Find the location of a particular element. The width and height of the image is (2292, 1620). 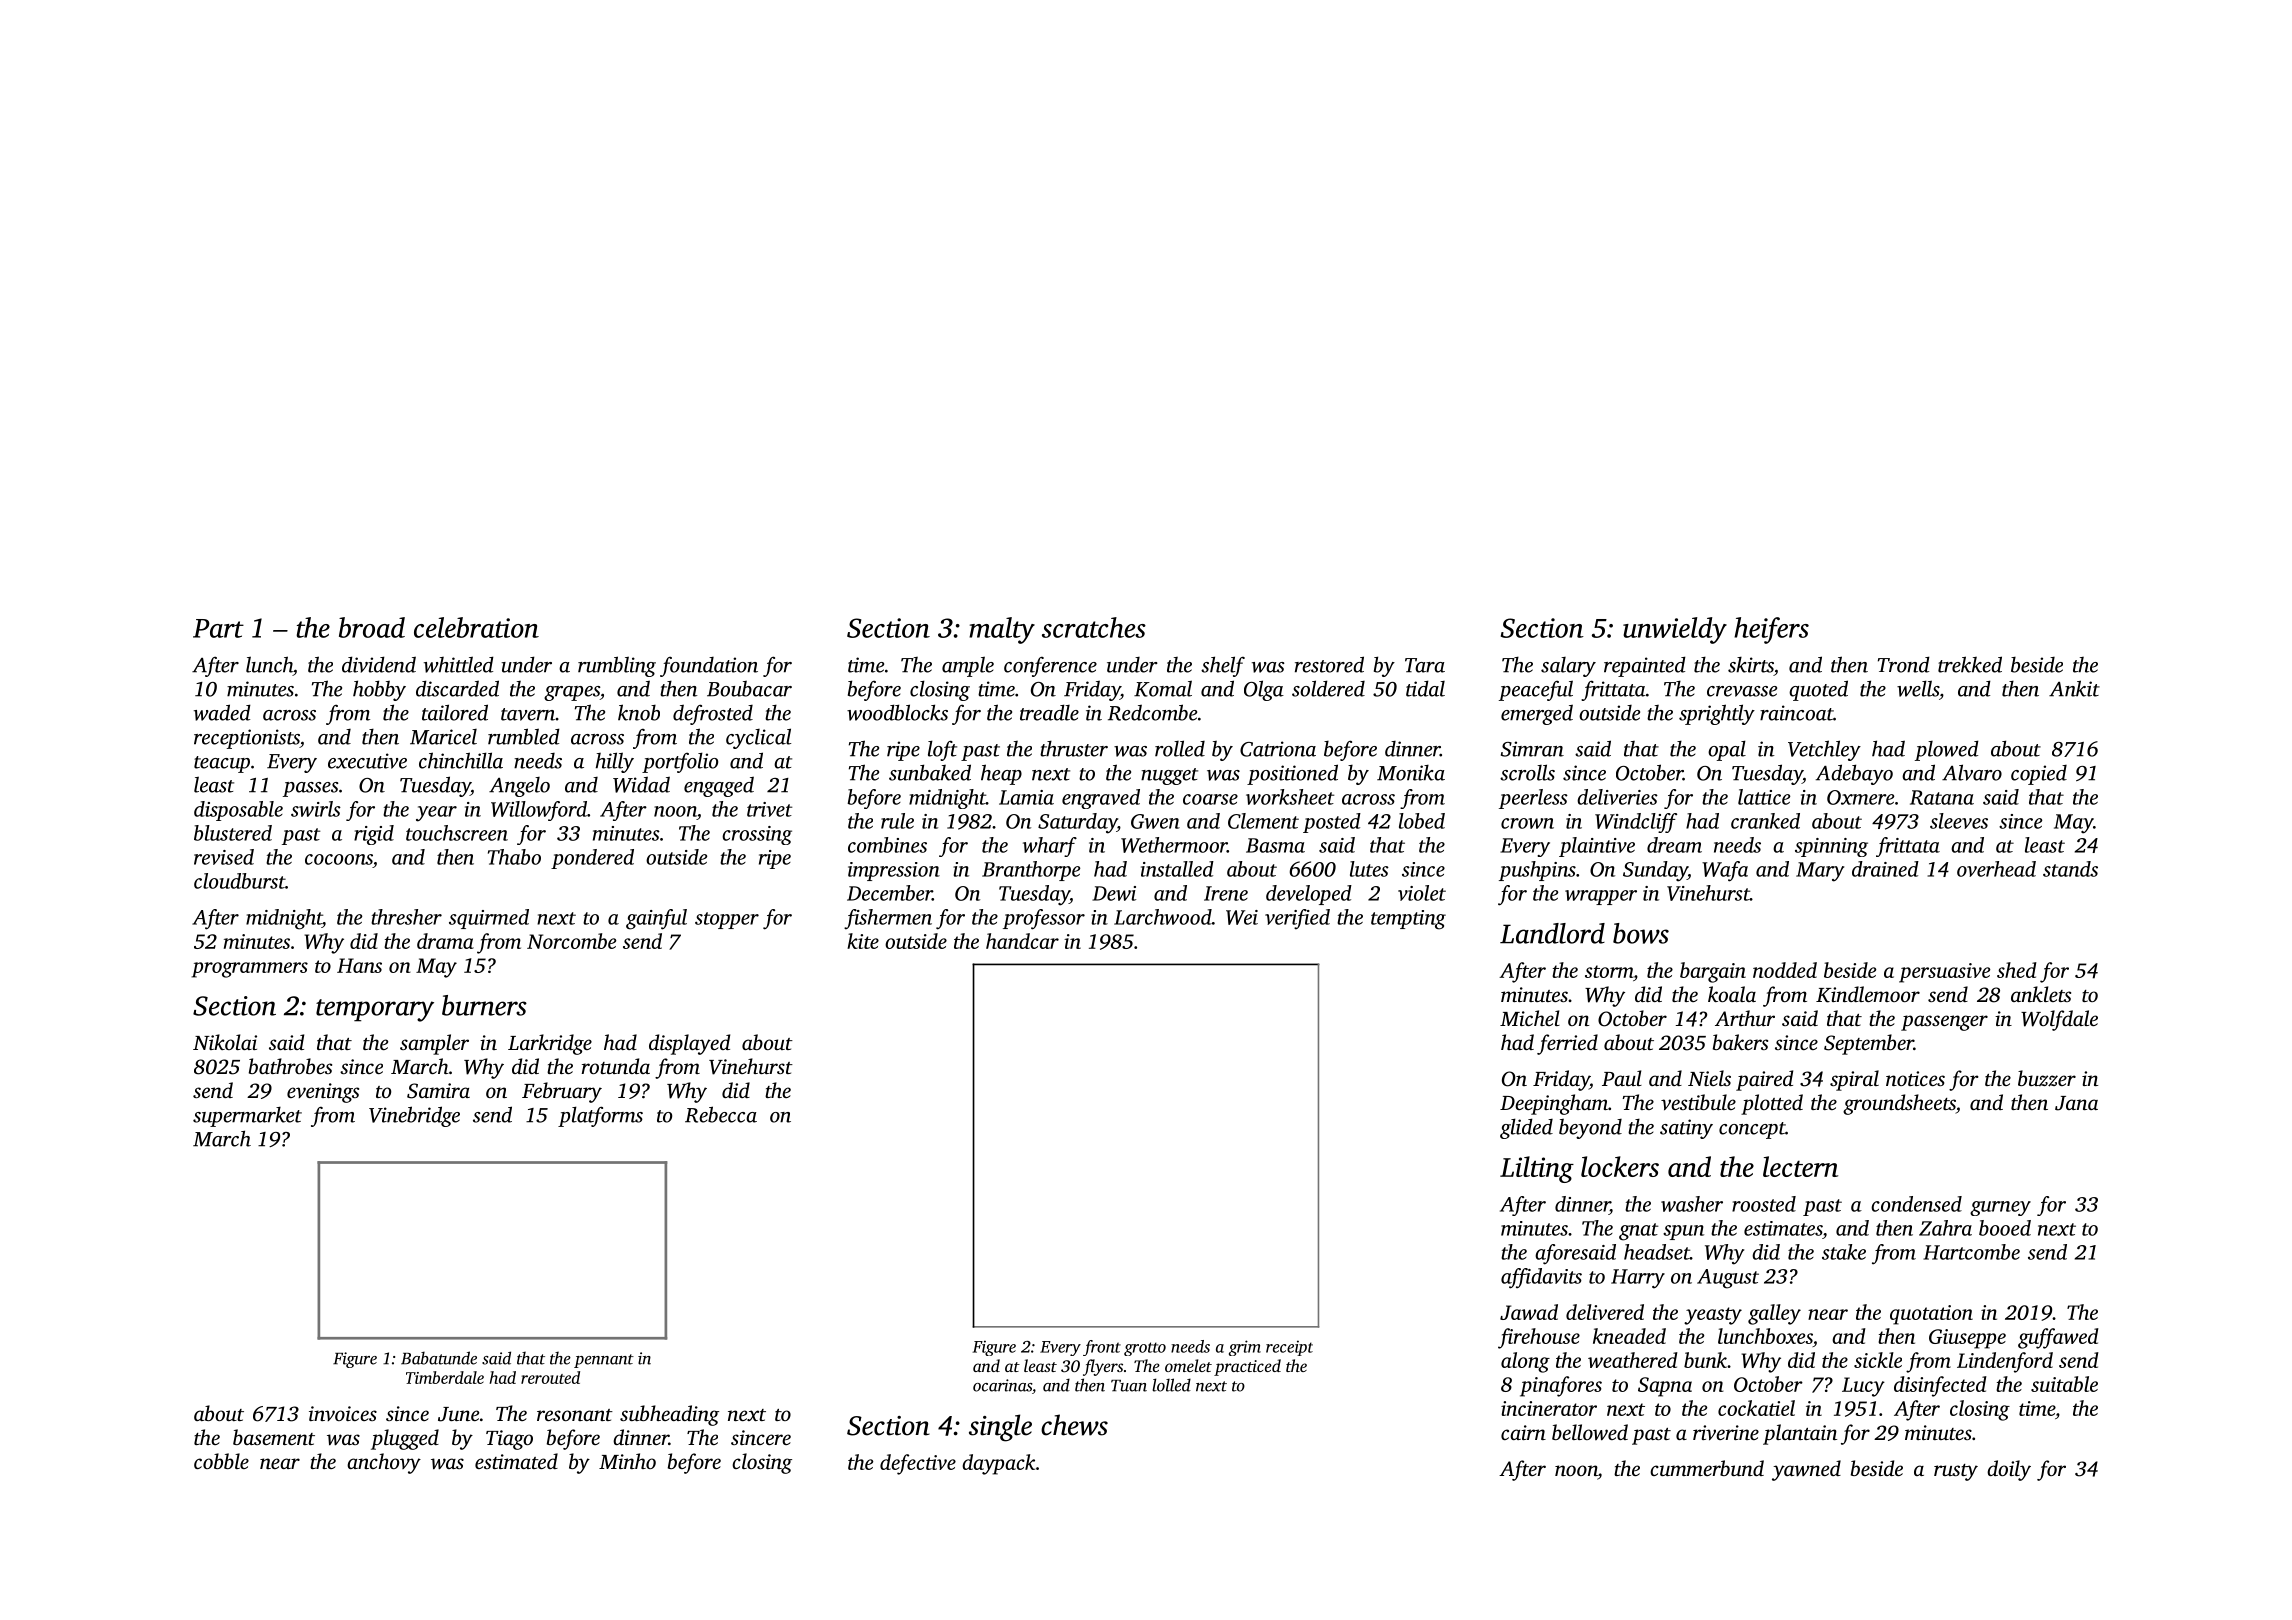

positioned is located at coordinates (1292, 774).
